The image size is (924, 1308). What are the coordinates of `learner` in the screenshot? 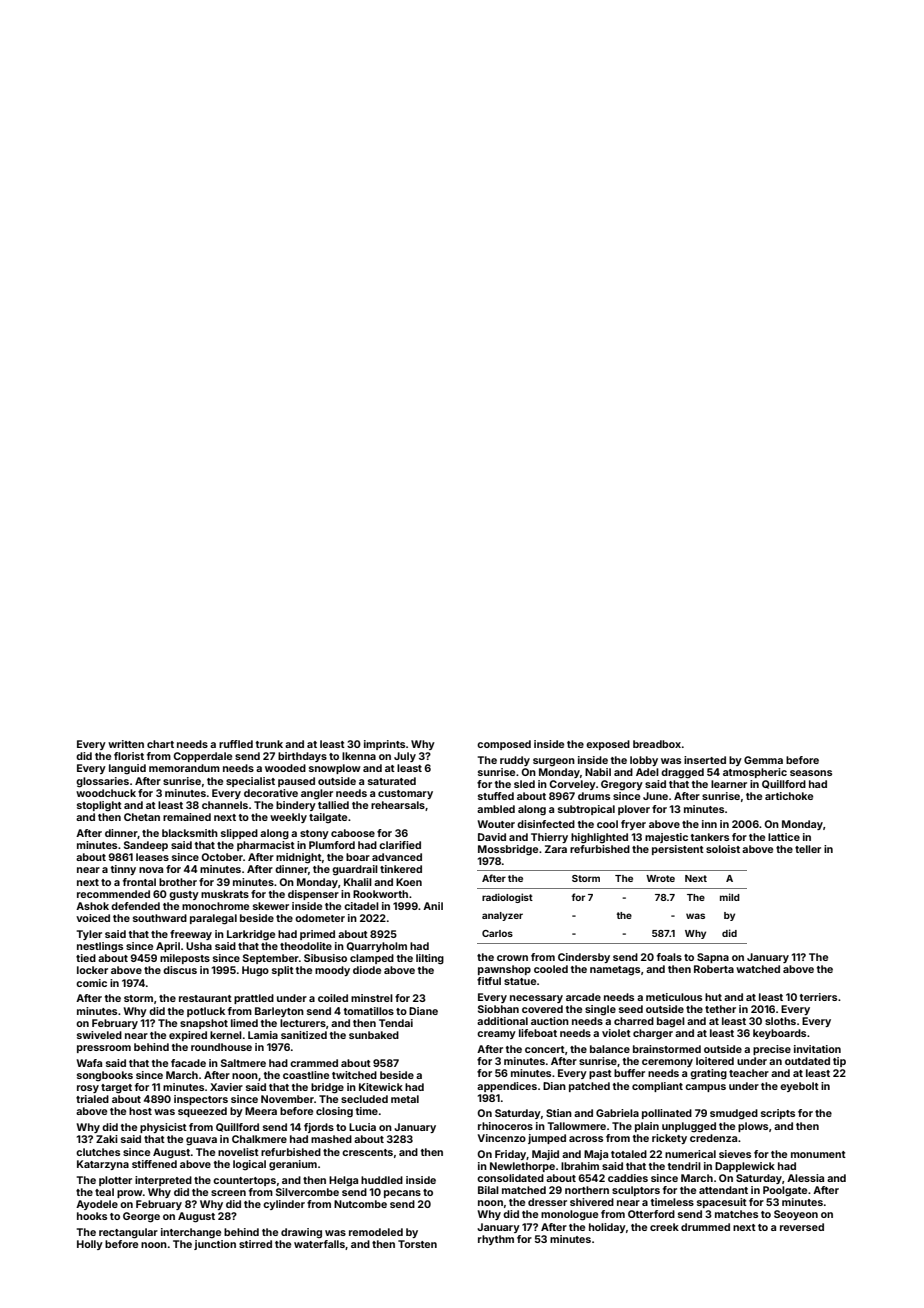 It's located at (729, 784).
